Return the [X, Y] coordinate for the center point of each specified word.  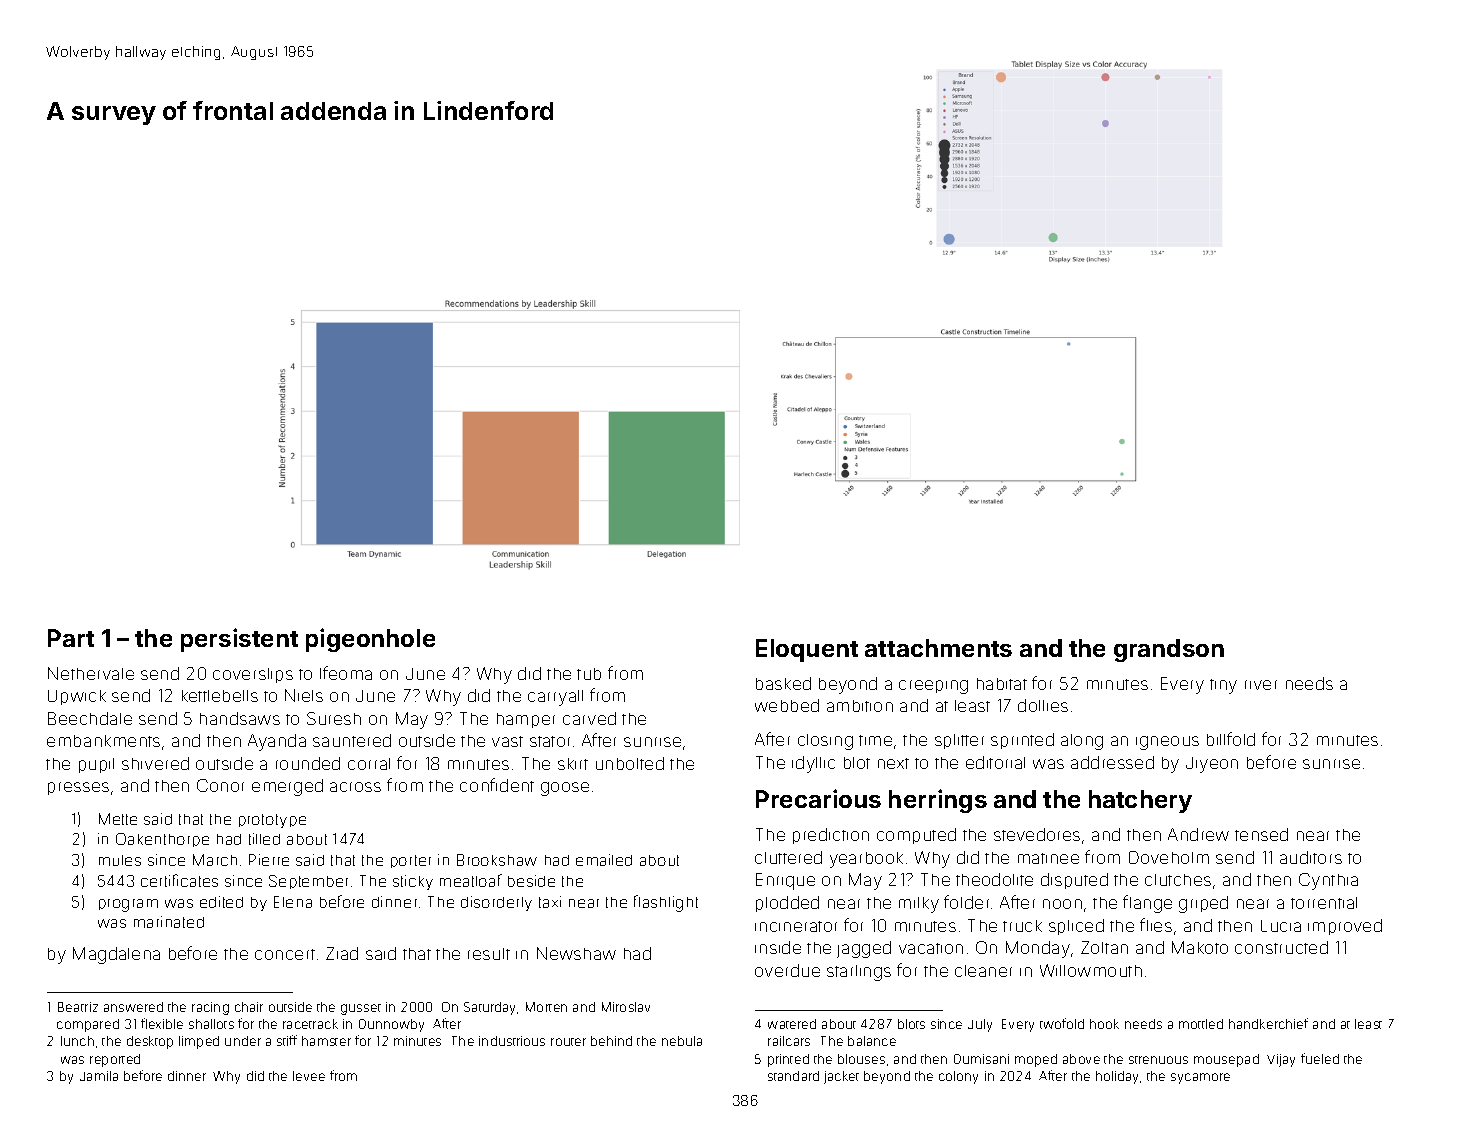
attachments [938, 648]
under [243, 1041]
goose [565, 789]
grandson [1169, 650]
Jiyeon [1212, 765]
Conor [220, 785]
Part [71, 638]
